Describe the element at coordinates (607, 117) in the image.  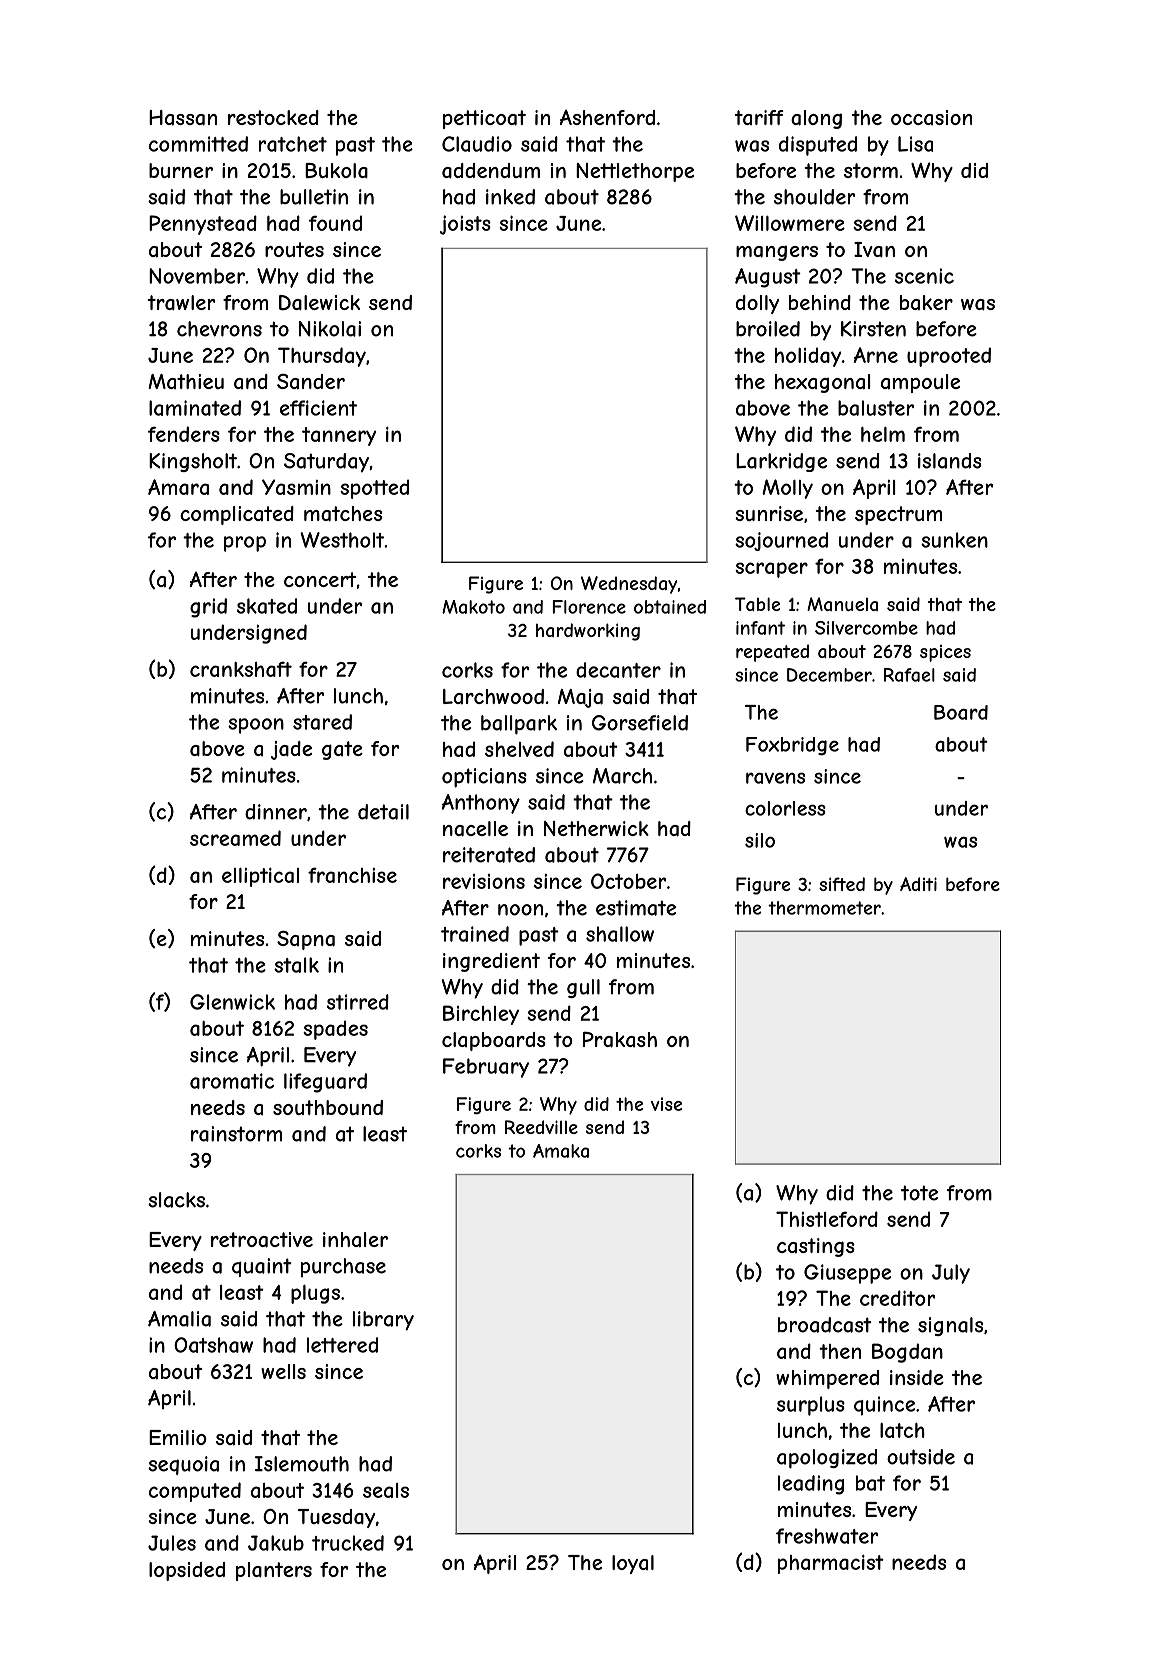
I see `Ashenford` at that location.
